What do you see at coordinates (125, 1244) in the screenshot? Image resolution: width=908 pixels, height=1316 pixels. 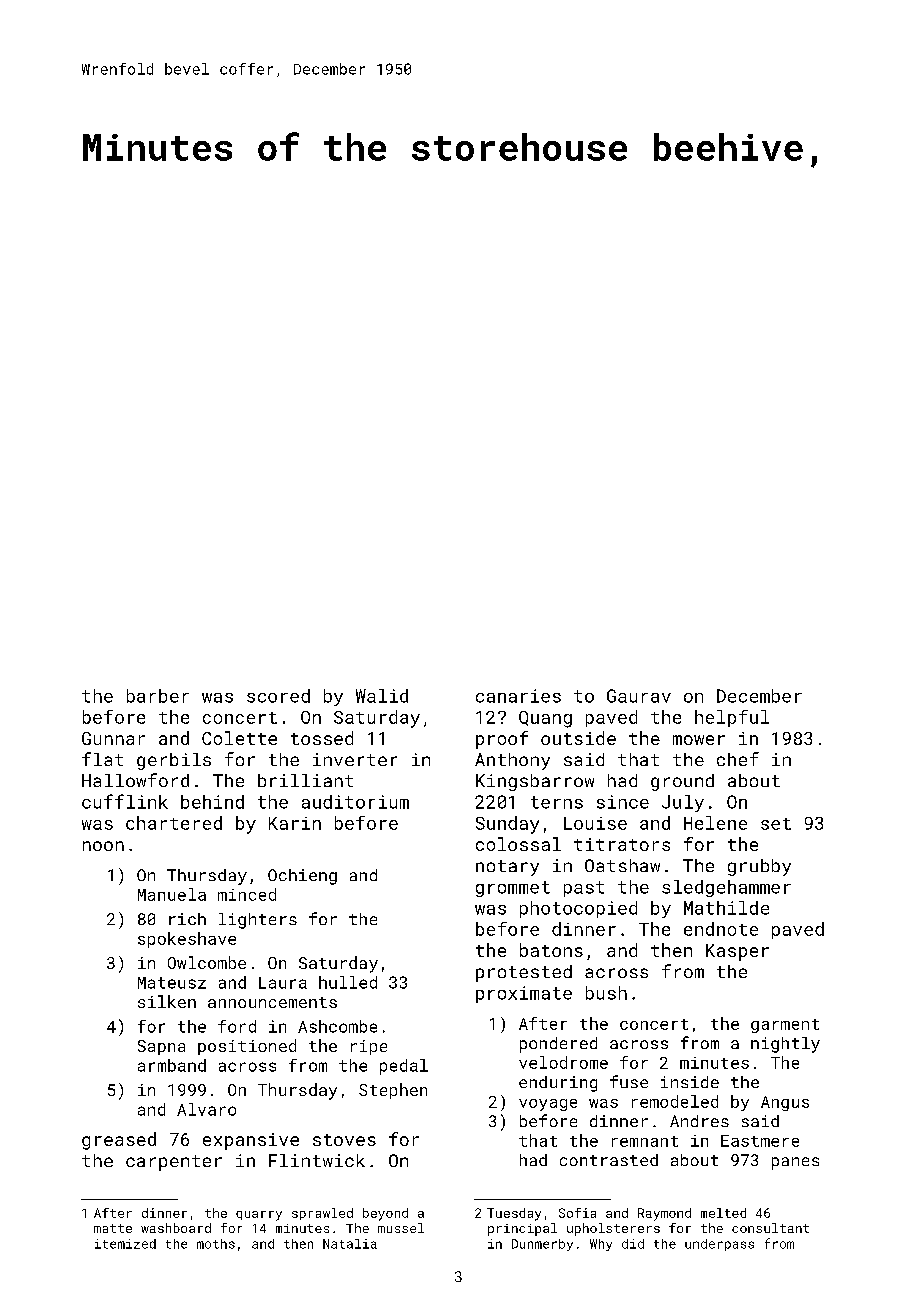 I see `itemized` at bounding box center [125, 1244].
